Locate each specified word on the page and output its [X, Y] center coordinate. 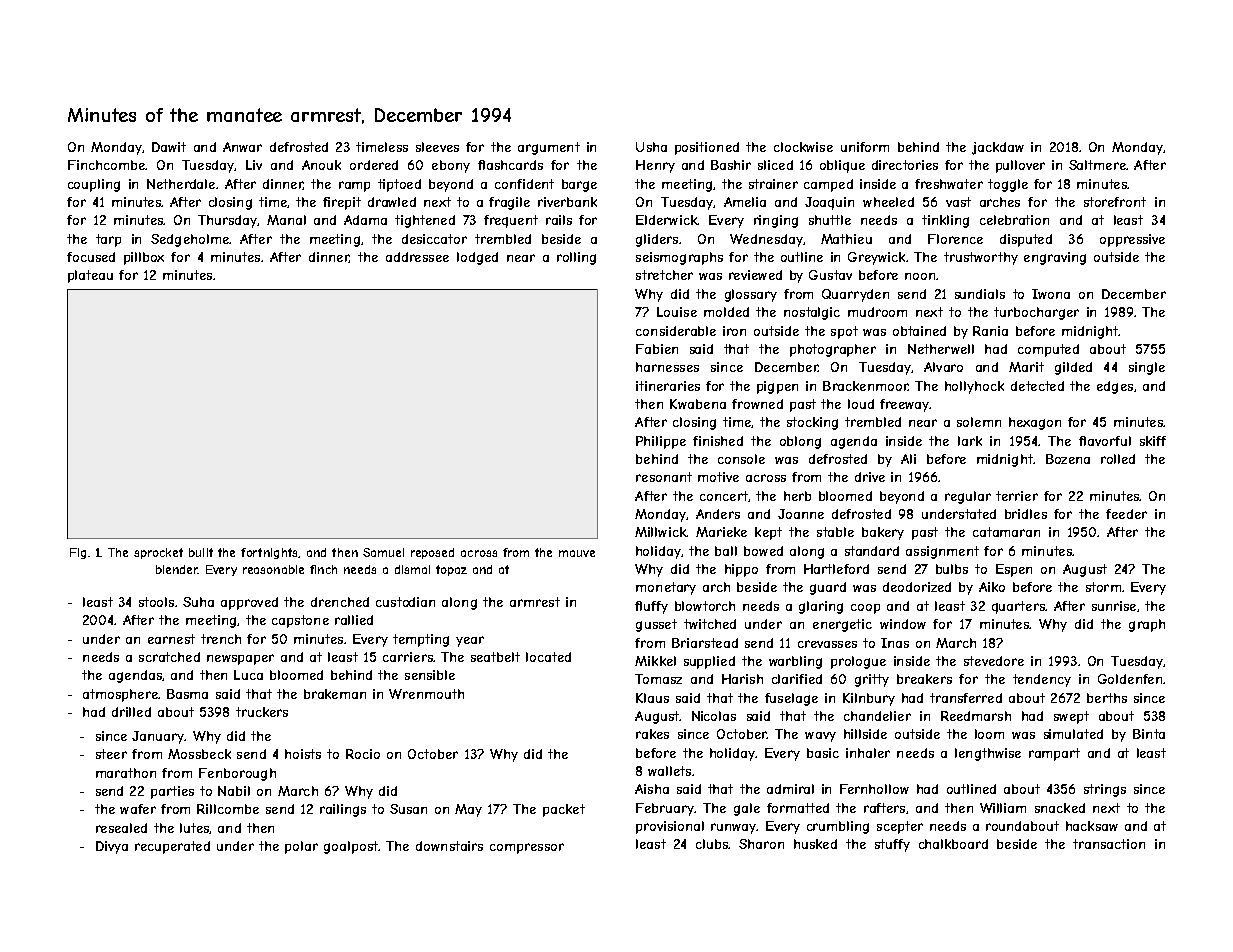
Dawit [169, 147]
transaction [1109, 844]
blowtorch [705, 606]
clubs [712, 844]
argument [549, 148]
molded [726, 312]
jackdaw [998, 148]
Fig [78, 553]
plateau [90, 276]
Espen [1014, 570]
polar [301, 847]
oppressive [1132, 240]
